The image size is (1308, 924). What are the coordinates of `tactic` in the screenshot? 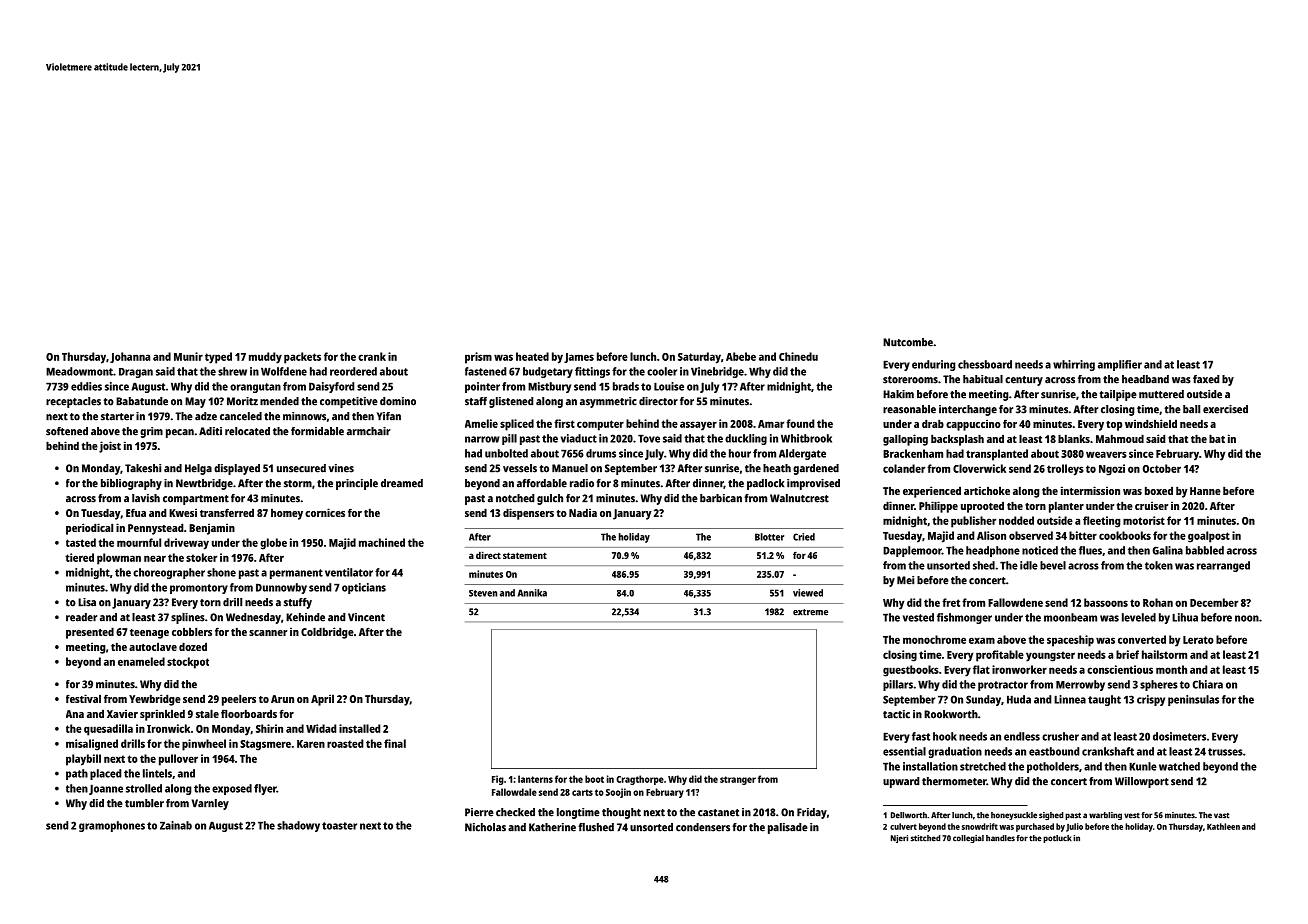 It's located at (896, 714).
